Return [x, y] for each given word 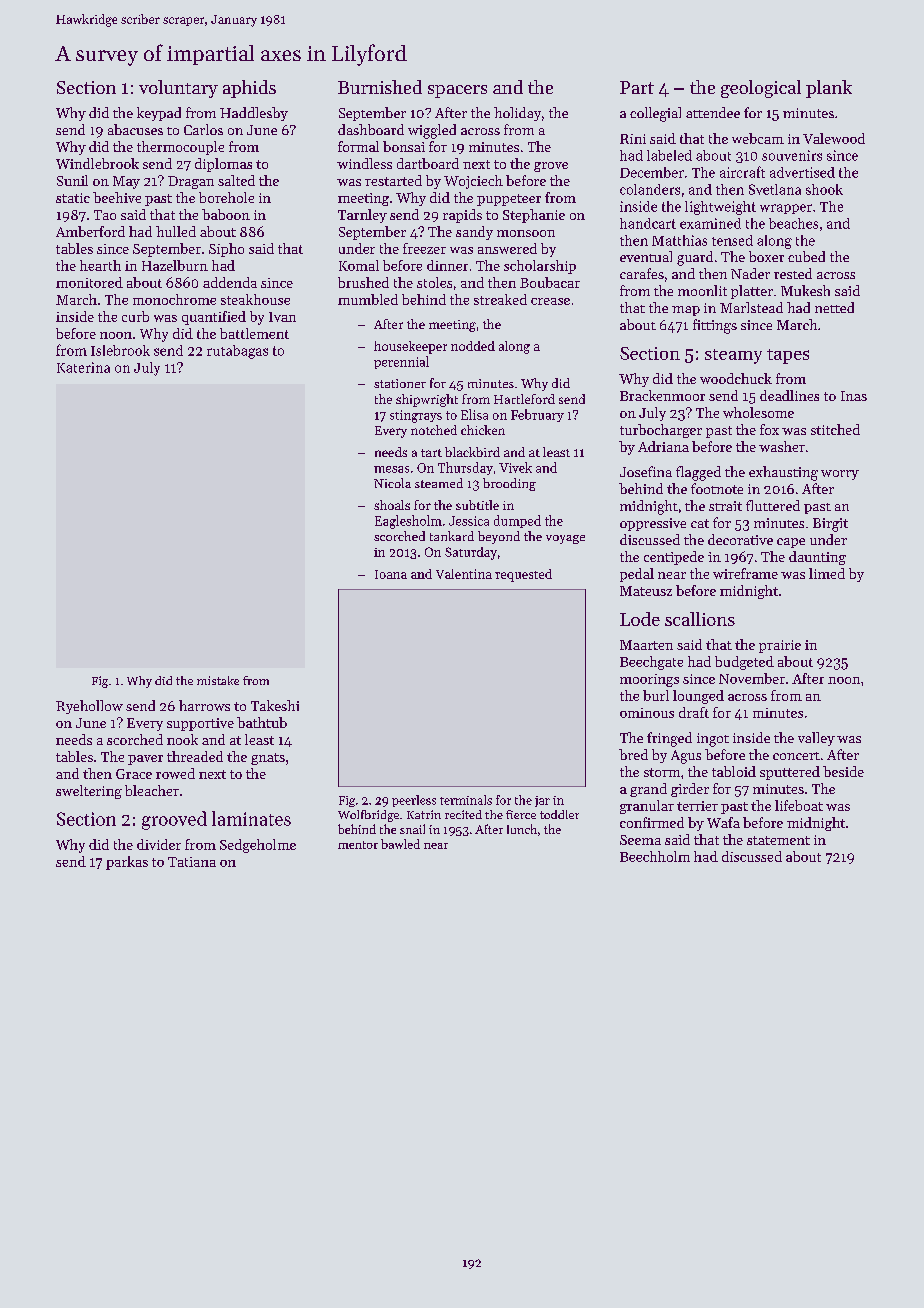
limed [827, 573]
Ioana [391, 574]
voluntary [178, 89]
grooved [174, 820]
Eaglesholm [408, 522]
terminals [466, 800]
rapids [462, 216]
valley [816, 739]
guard [695, 258]
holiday [517, 114]
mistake [218, 680]
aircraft [742, 172]
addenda [230, 282]
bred [633, 754]
